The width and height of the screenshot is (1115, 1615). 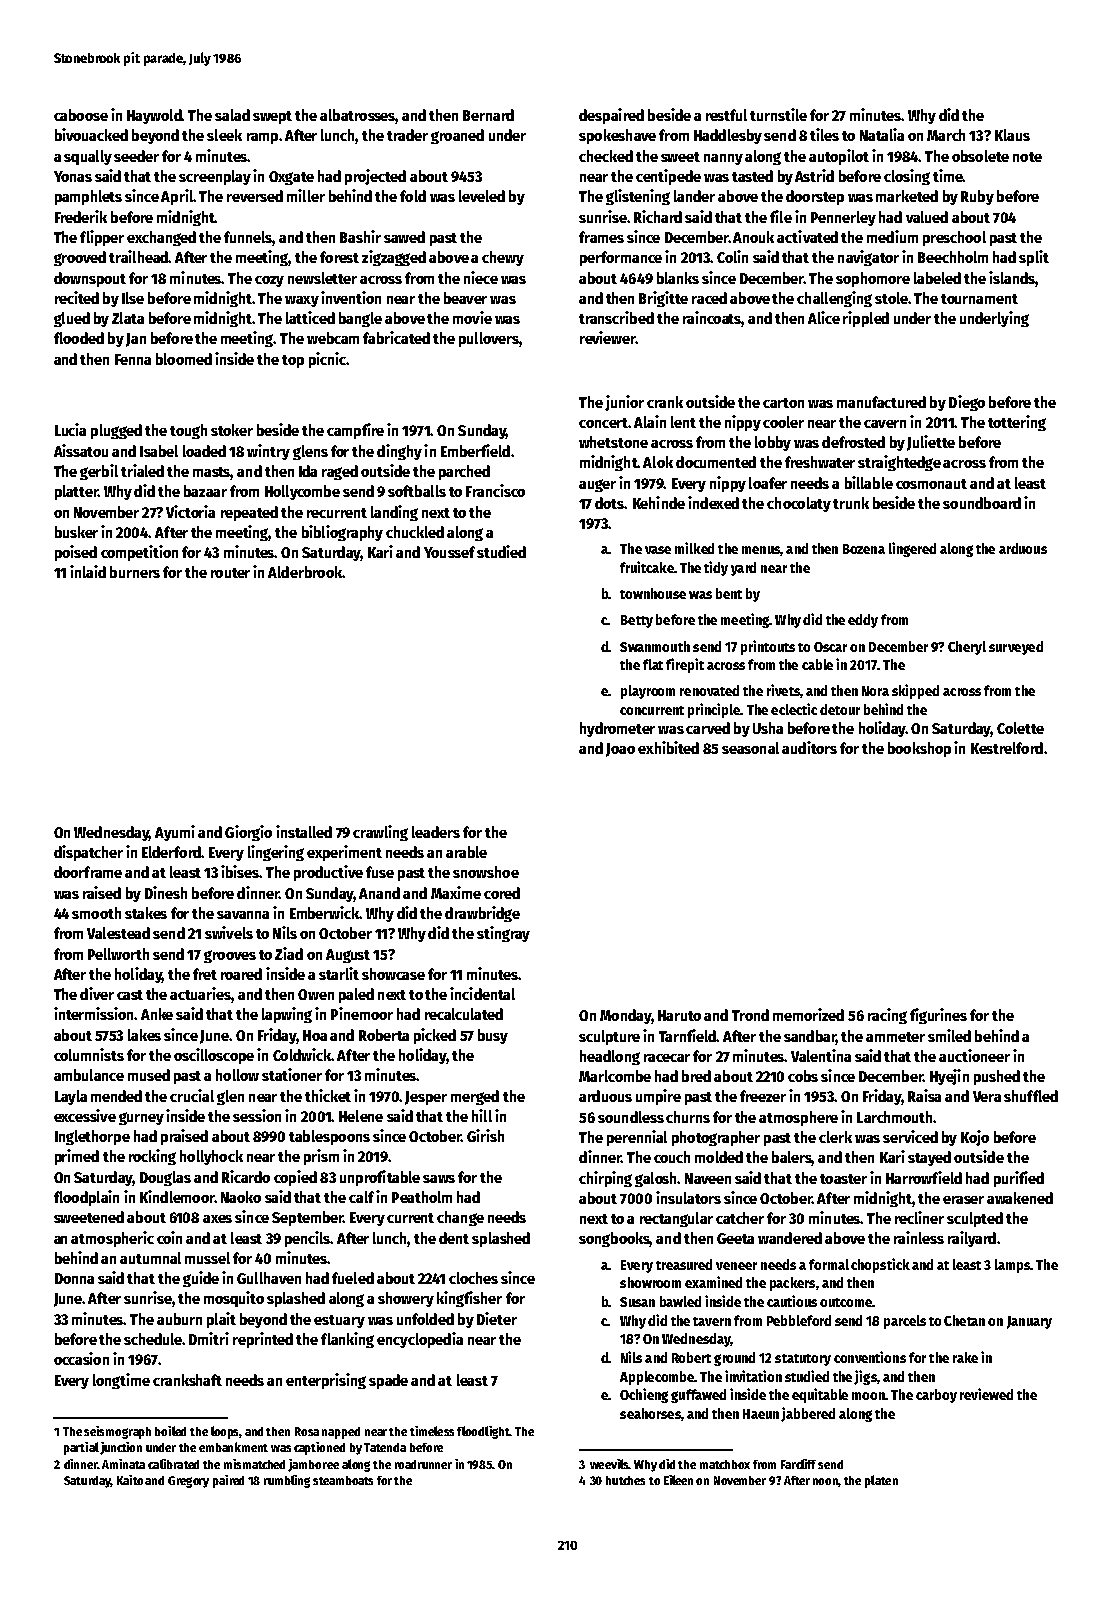 I want to click on manufactured, so click(x=881, y=402).
